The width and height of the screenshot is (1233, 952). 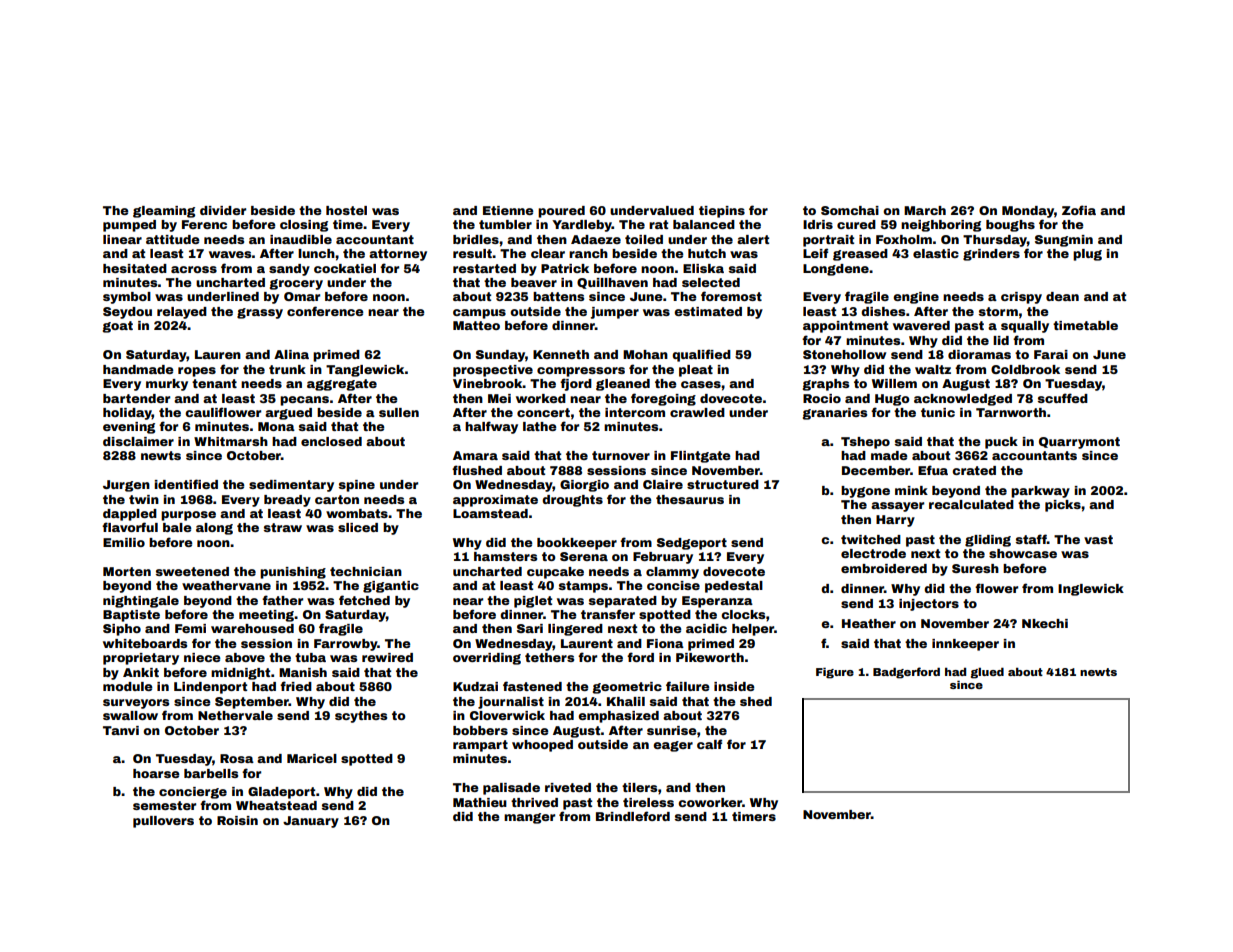 I want to click on coworker, so click(x=710, y=802).
